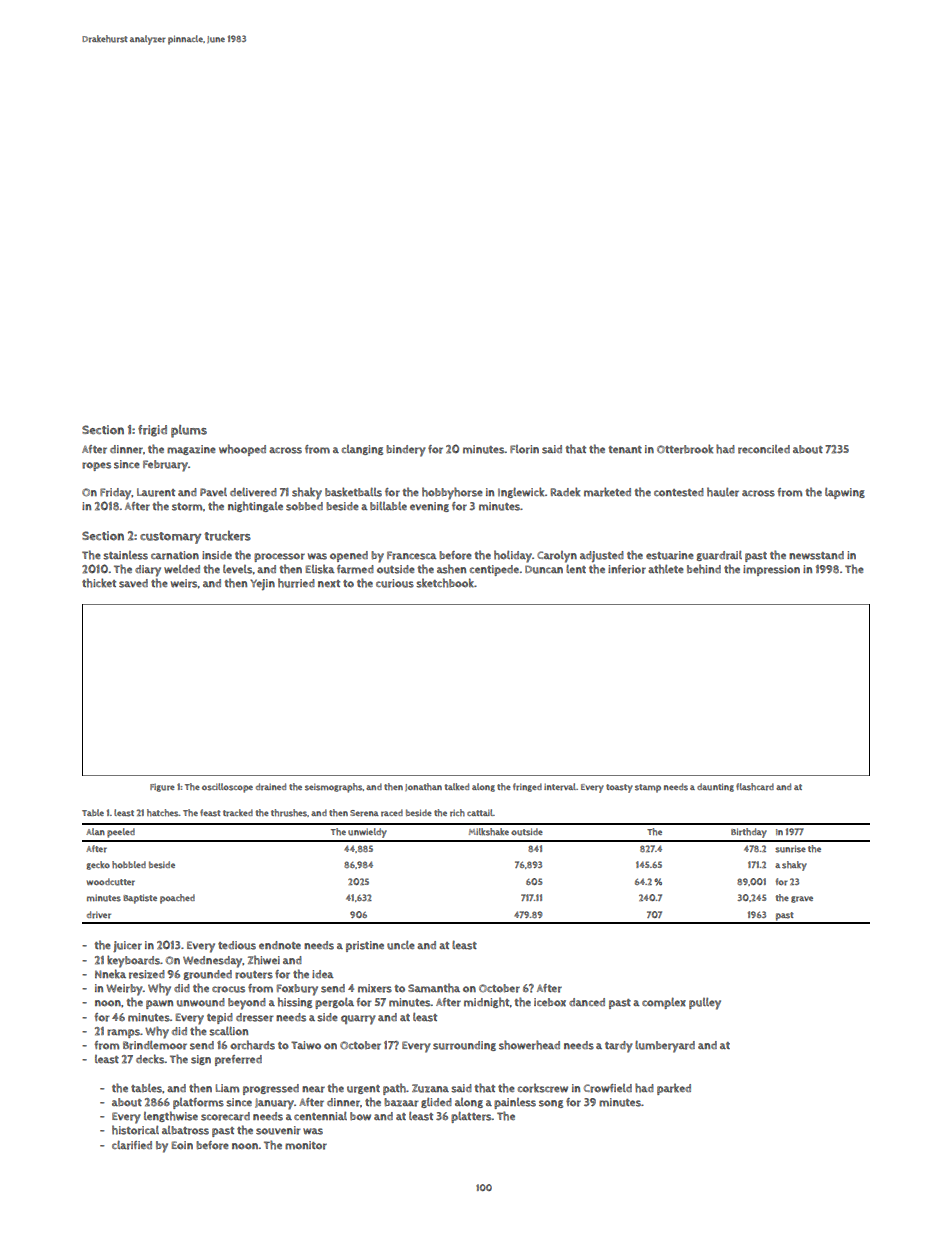 This screenshot has height=1233, width=952. Describe the element at coordinates (527, 787) in the screenshot. I see `fringed` at that location.
